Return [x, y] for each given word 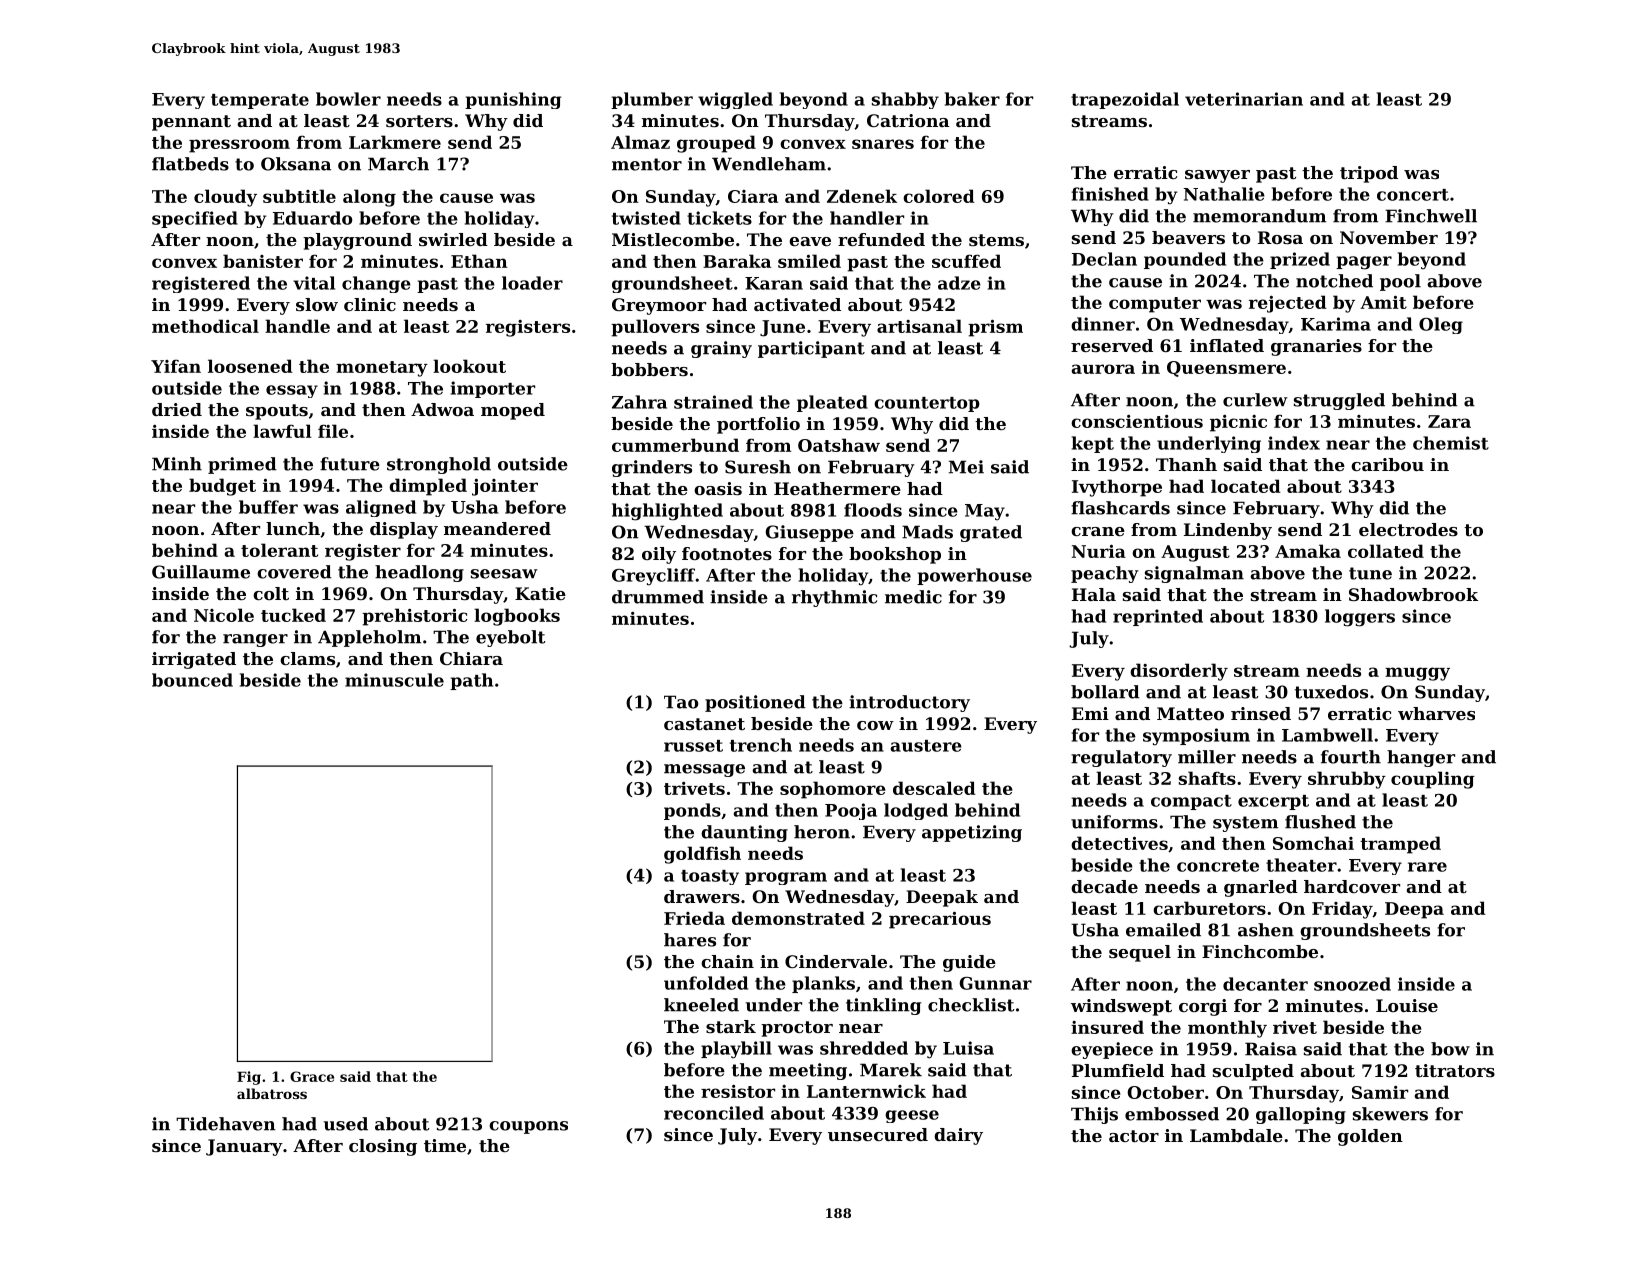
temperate [260, 101]
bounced [192, 680]
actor [1134, 1136]
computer [1155, 305]
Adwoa [442, 409]
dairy [958, 1136]
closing [383, 1147]
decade [1104, 886]
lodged [916, 811]
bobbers [649, 369]
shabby [905, 100]
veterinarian [1244, 99]
